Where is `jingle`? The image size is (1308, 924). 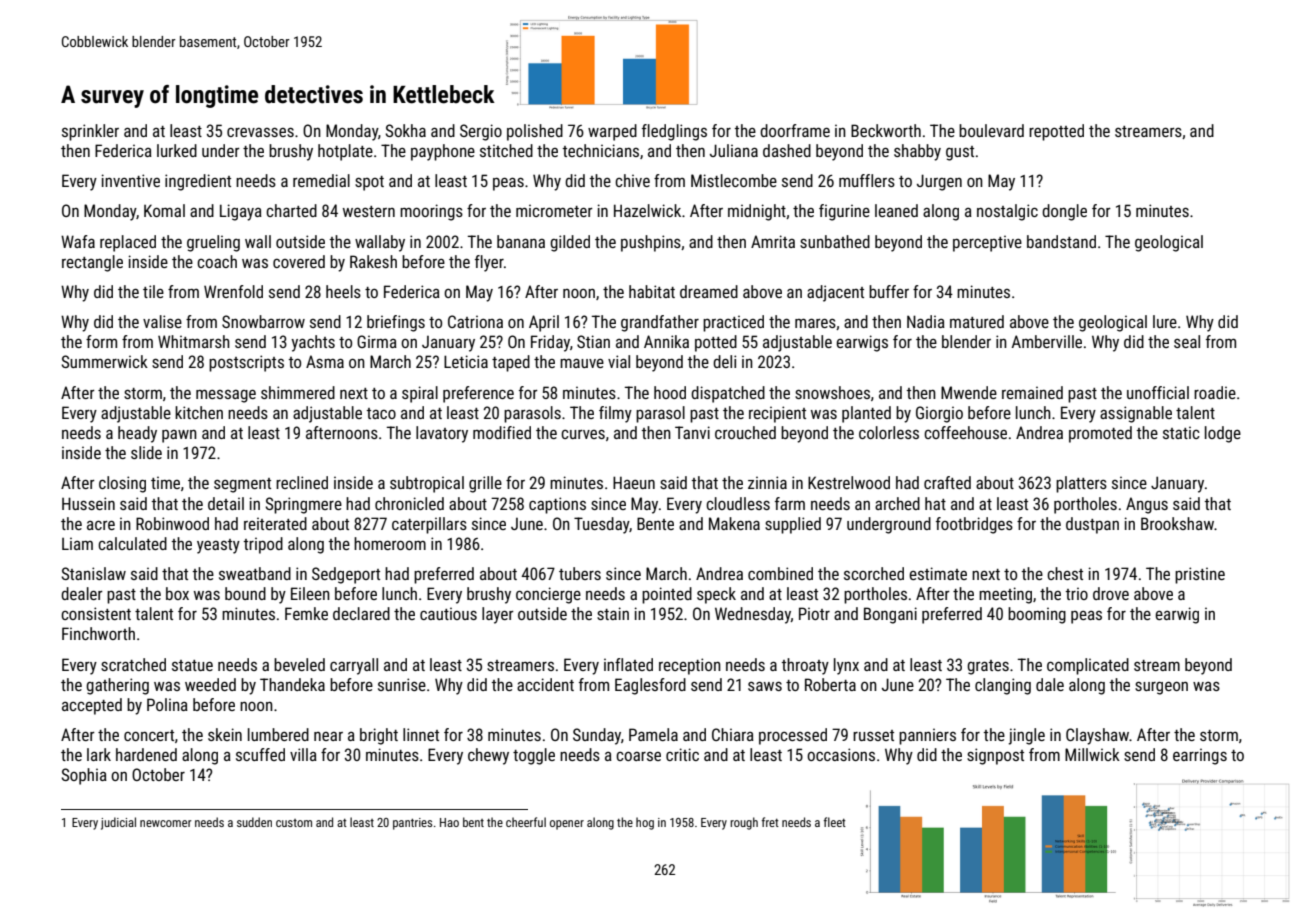 jingle is located at coordinates (1027, 736).
